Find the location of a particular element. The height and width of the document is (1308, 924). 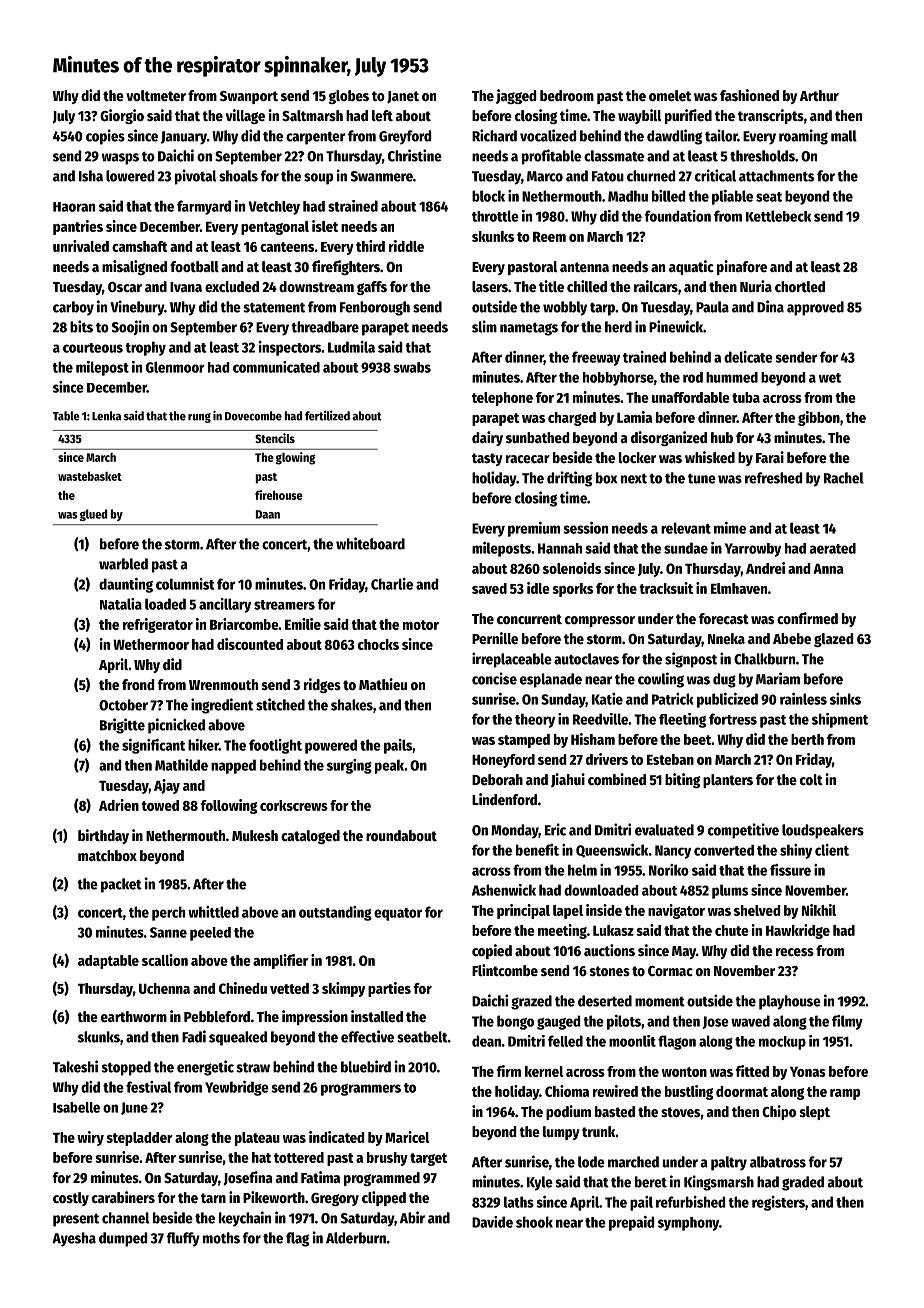

pliable is located at coordinates (732, 197).
